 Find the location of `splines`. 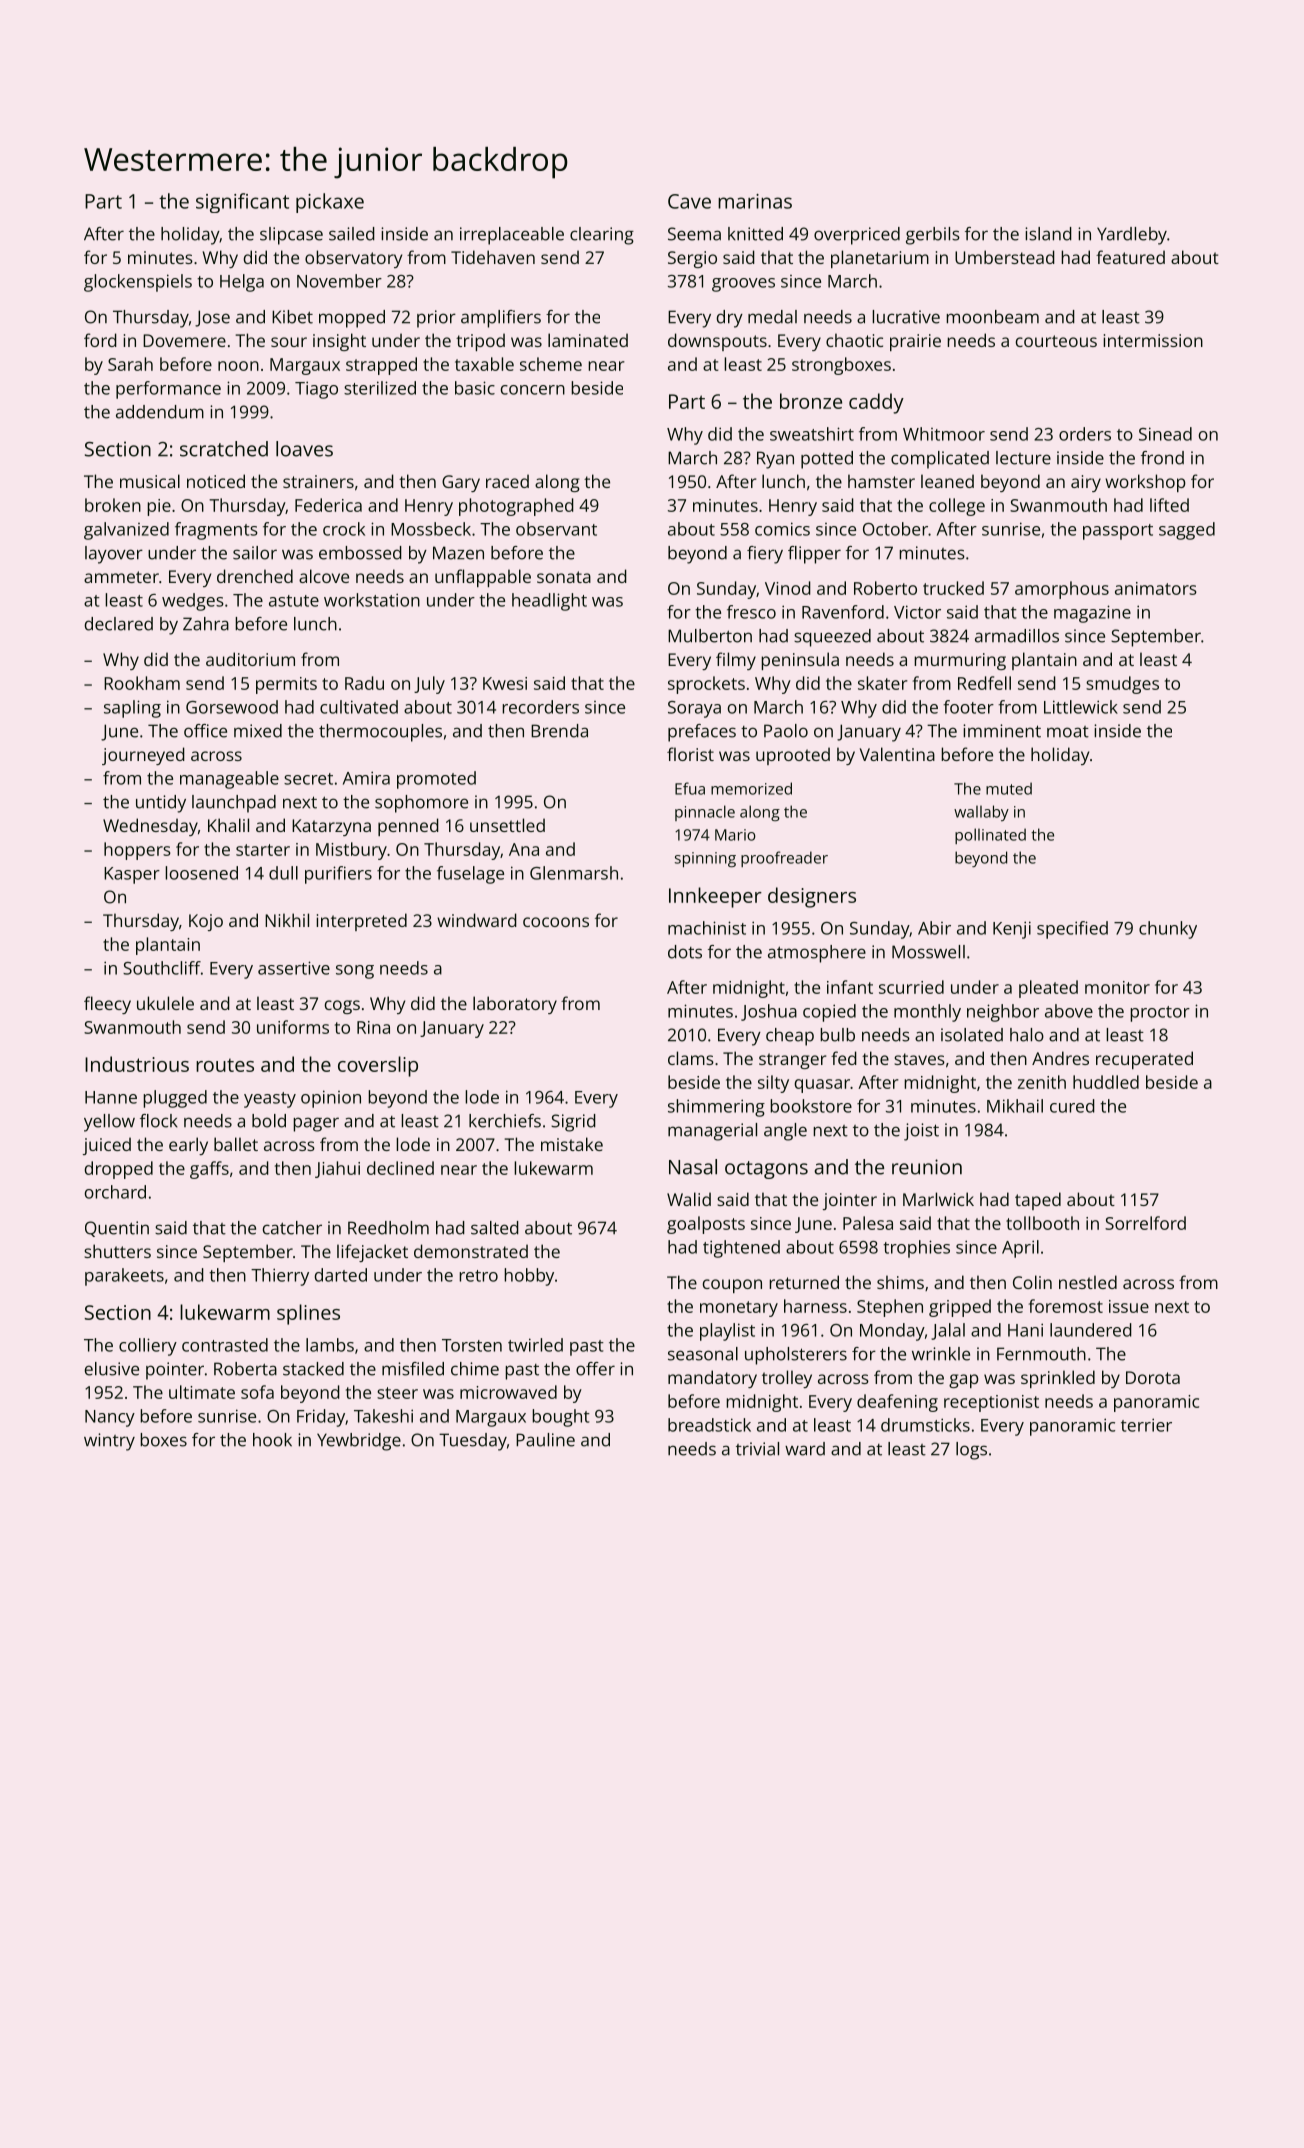

splines is located at coordinates (308, 1314).
